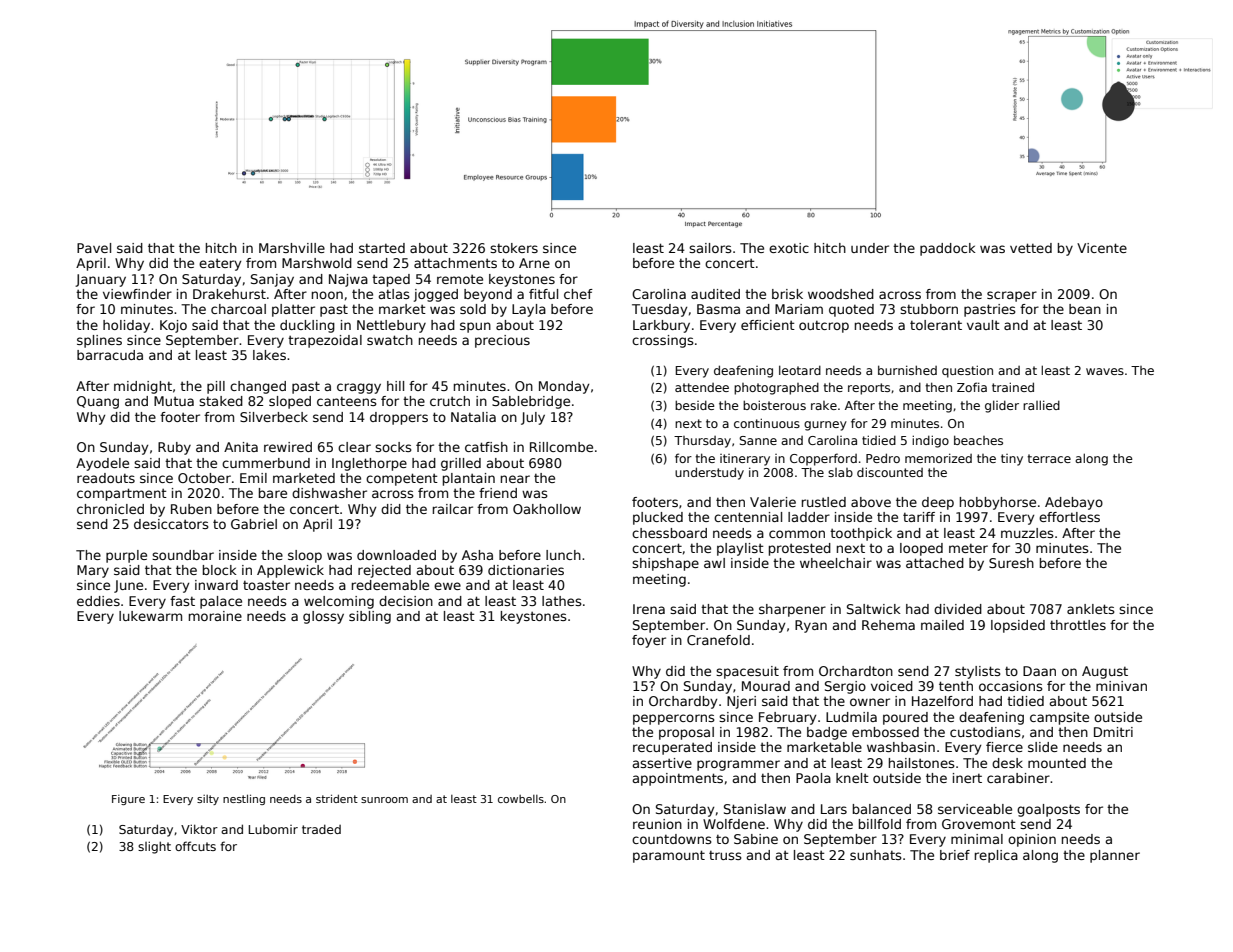  Describe the element at coordinates (669, 856) in the document. I see `paramount` at that location.
